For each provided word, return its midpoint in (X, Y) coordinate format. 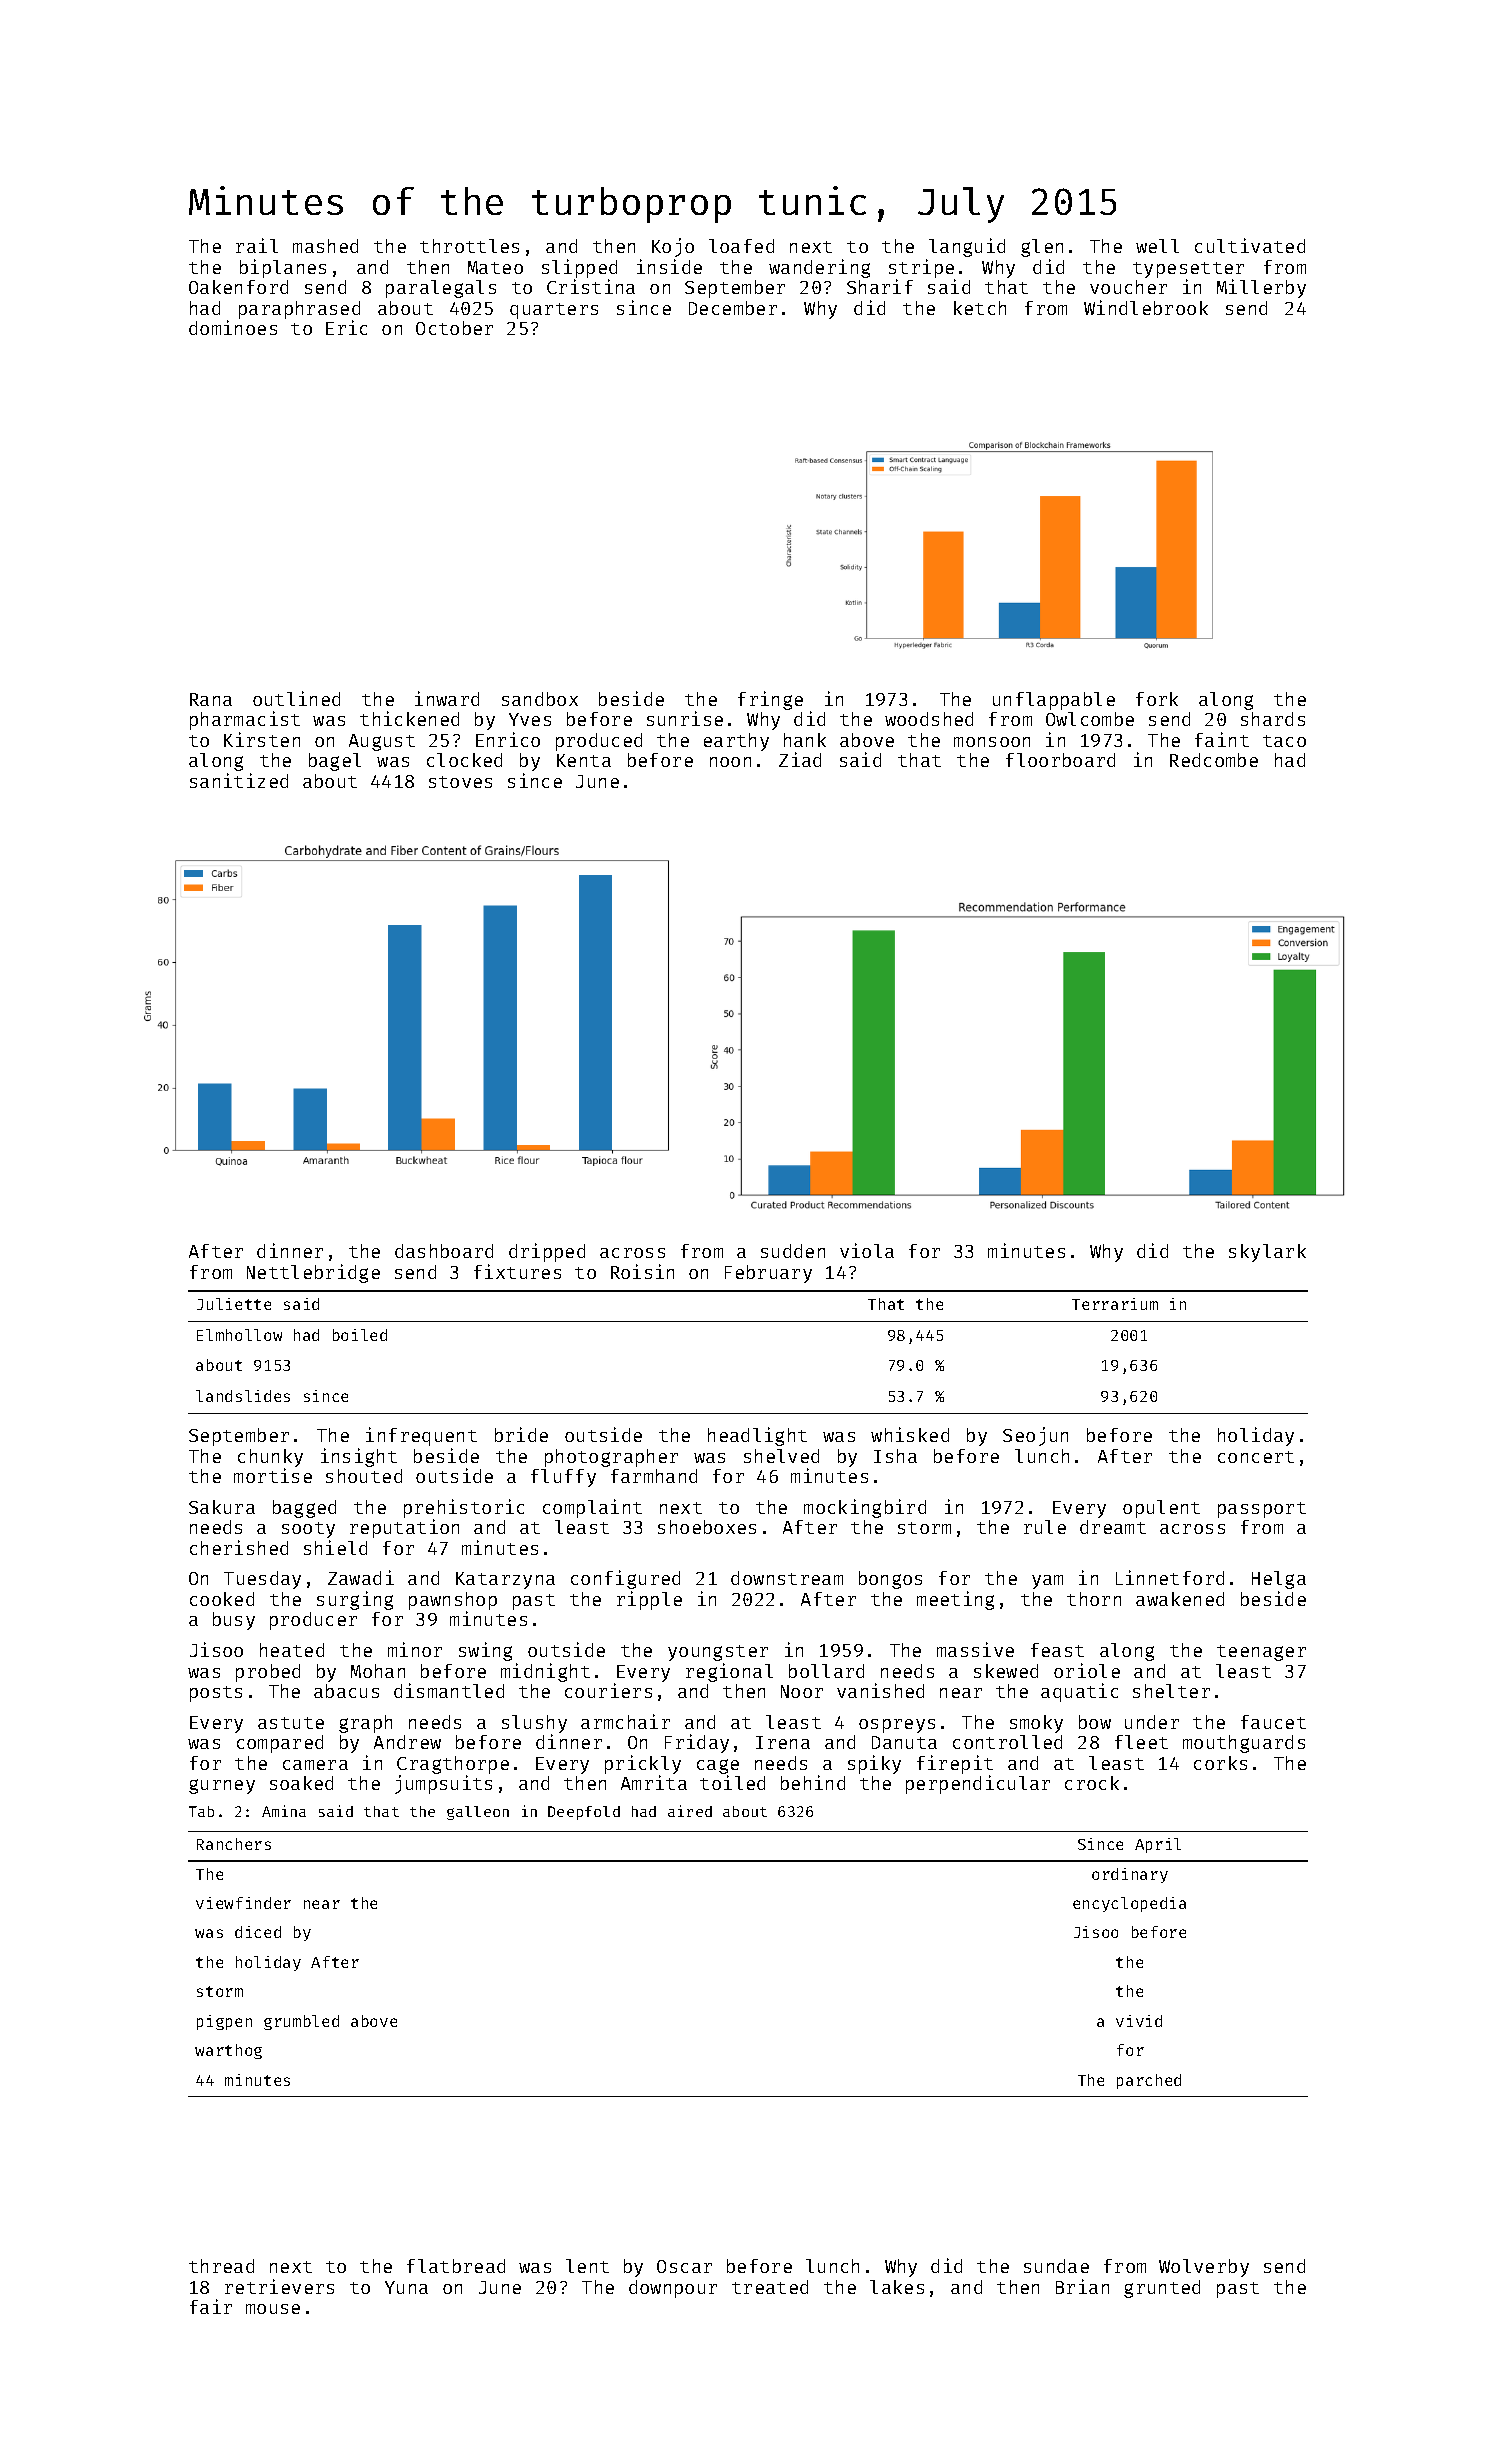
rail (257, 245)
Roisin (642, 1271)
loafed (741, 246)
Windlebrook (1146, 307)
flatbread (456, 2266)
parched (1149, 2081)
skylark (1267, 1253)
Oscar (684, 2266)
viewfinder (243, 1903)
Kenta (584, 760)
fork (1157, 699)
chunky (270, 1458)
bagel (335, 762)
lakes (897, 2287)
